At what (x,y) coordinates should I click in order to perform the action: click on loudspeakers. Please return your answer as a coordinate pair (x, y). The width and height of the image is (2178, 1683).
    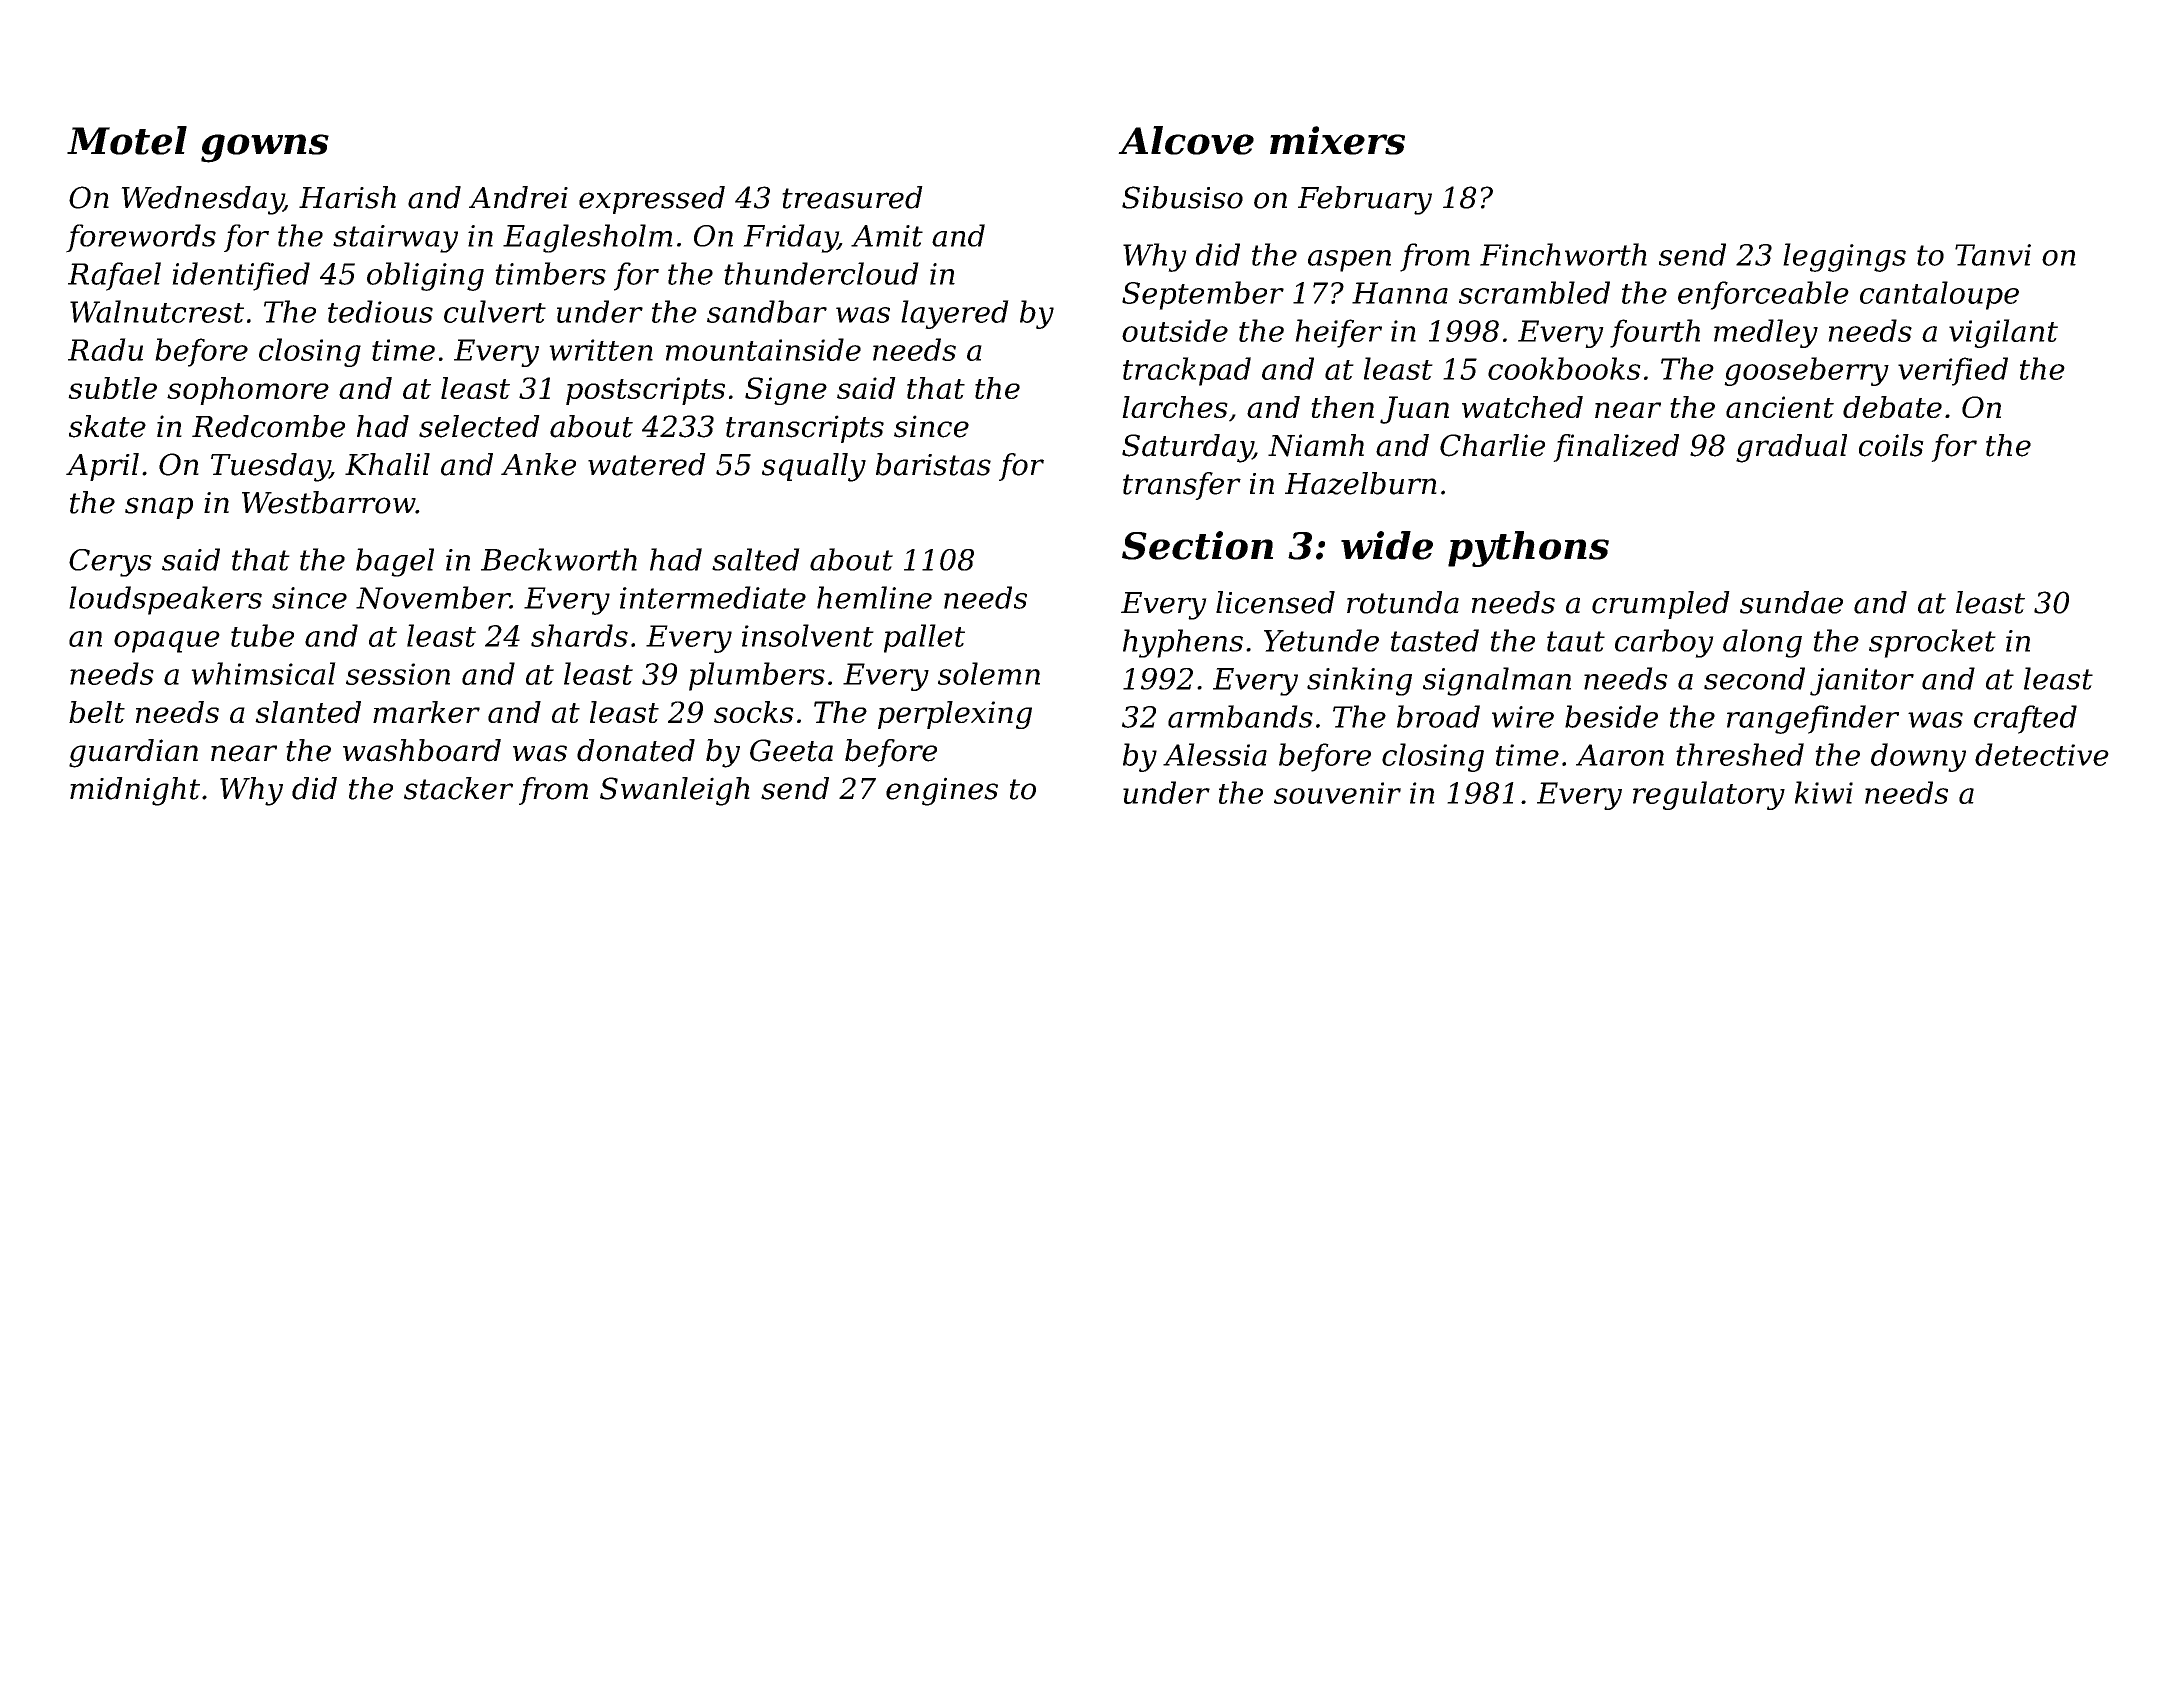
    Looking at the image, I should click on (165, 600).
